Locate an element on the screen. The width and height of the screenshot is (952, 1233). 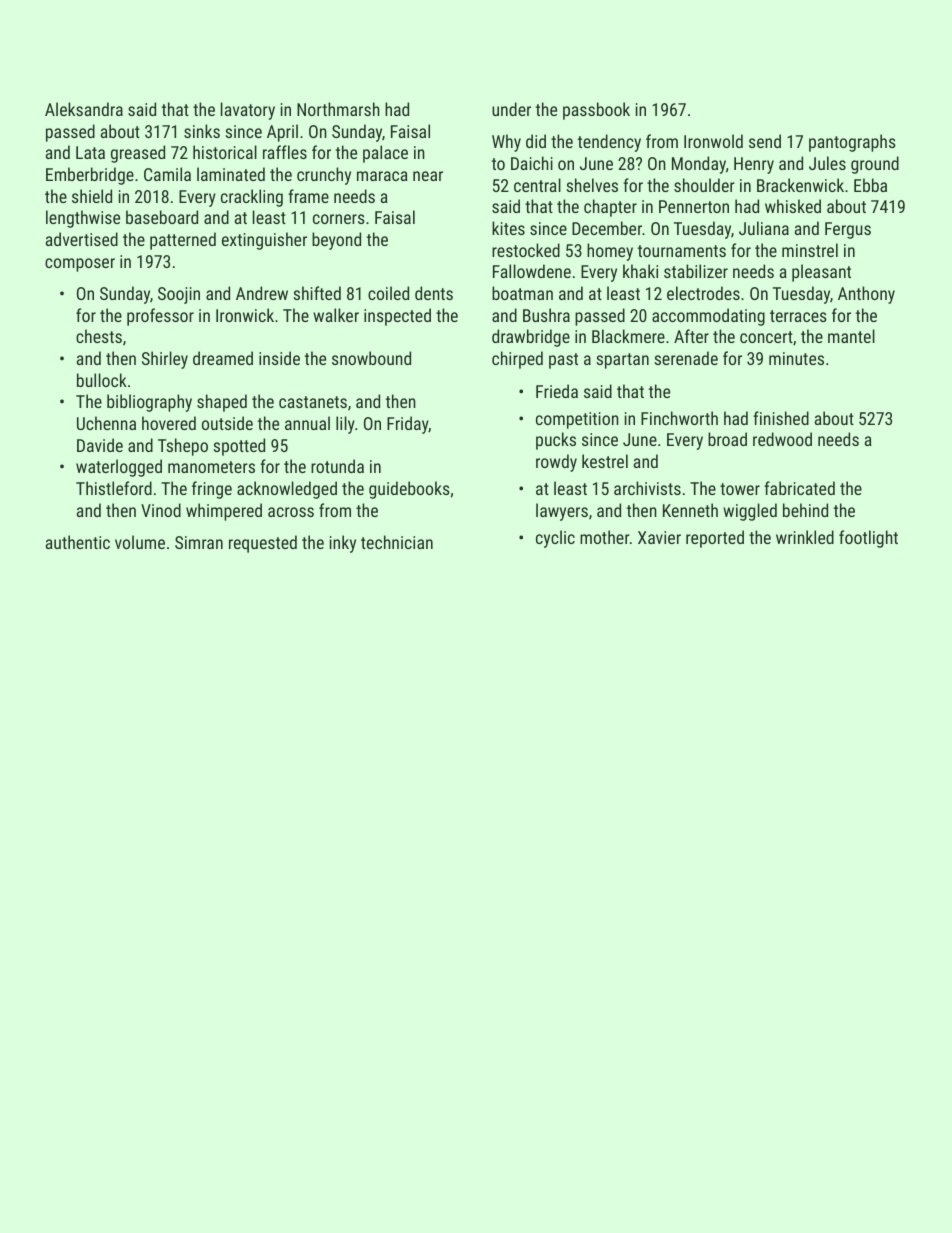
behind is located at coordinates (805, 510).
